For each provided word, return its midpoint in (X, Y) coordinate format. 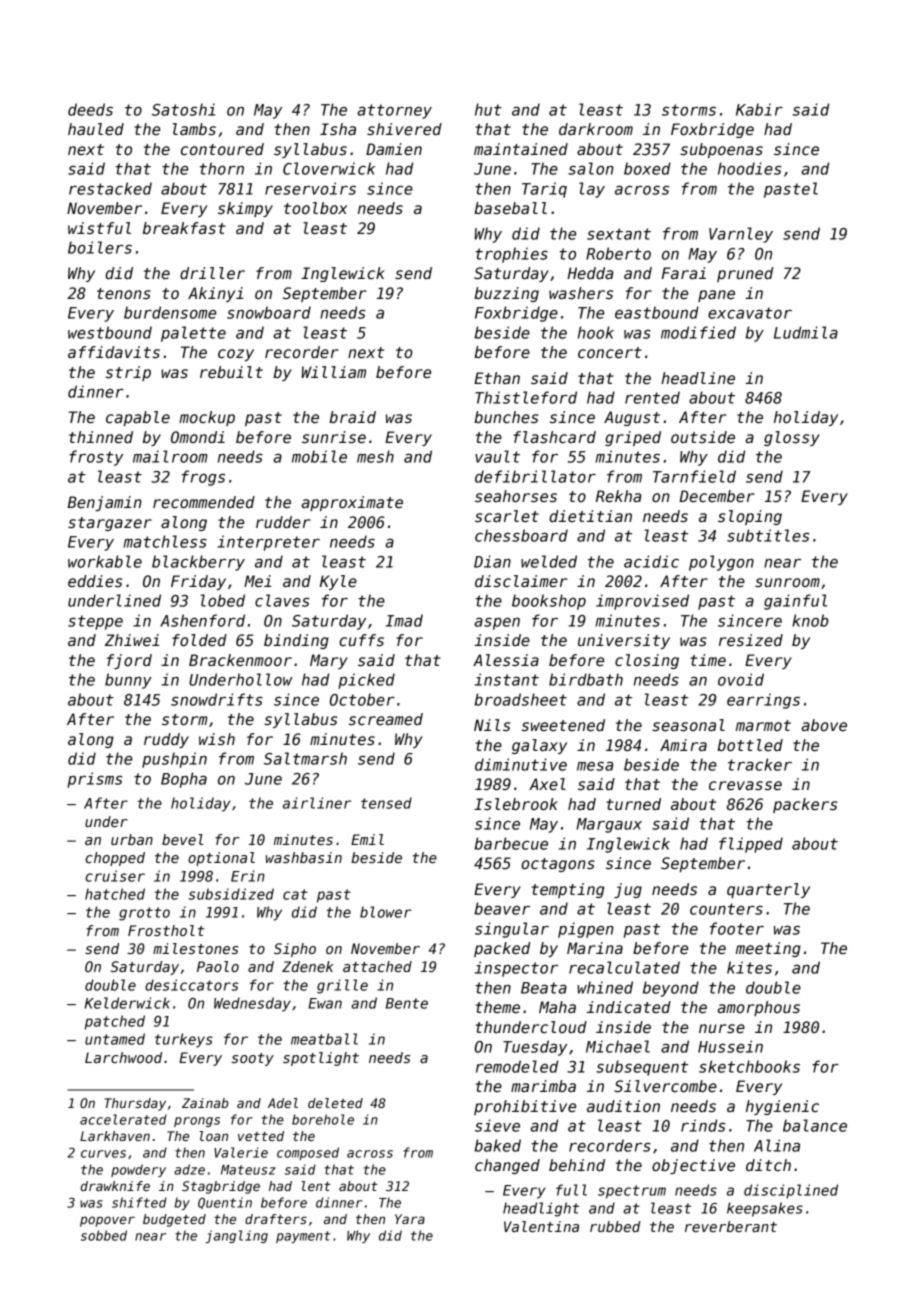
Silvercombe (665, 1086)
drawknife (115, 1186)
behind (577, 1165)
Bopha (184, 780)
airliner (317, 803)
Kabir (759, 109)
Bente (407, 1003)
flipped (751, 845)
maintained (521, 149)
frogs (203, 478)
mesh (375, 456)
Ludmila (806, 332)
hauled (96, 129)
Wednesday (252, 1004)
